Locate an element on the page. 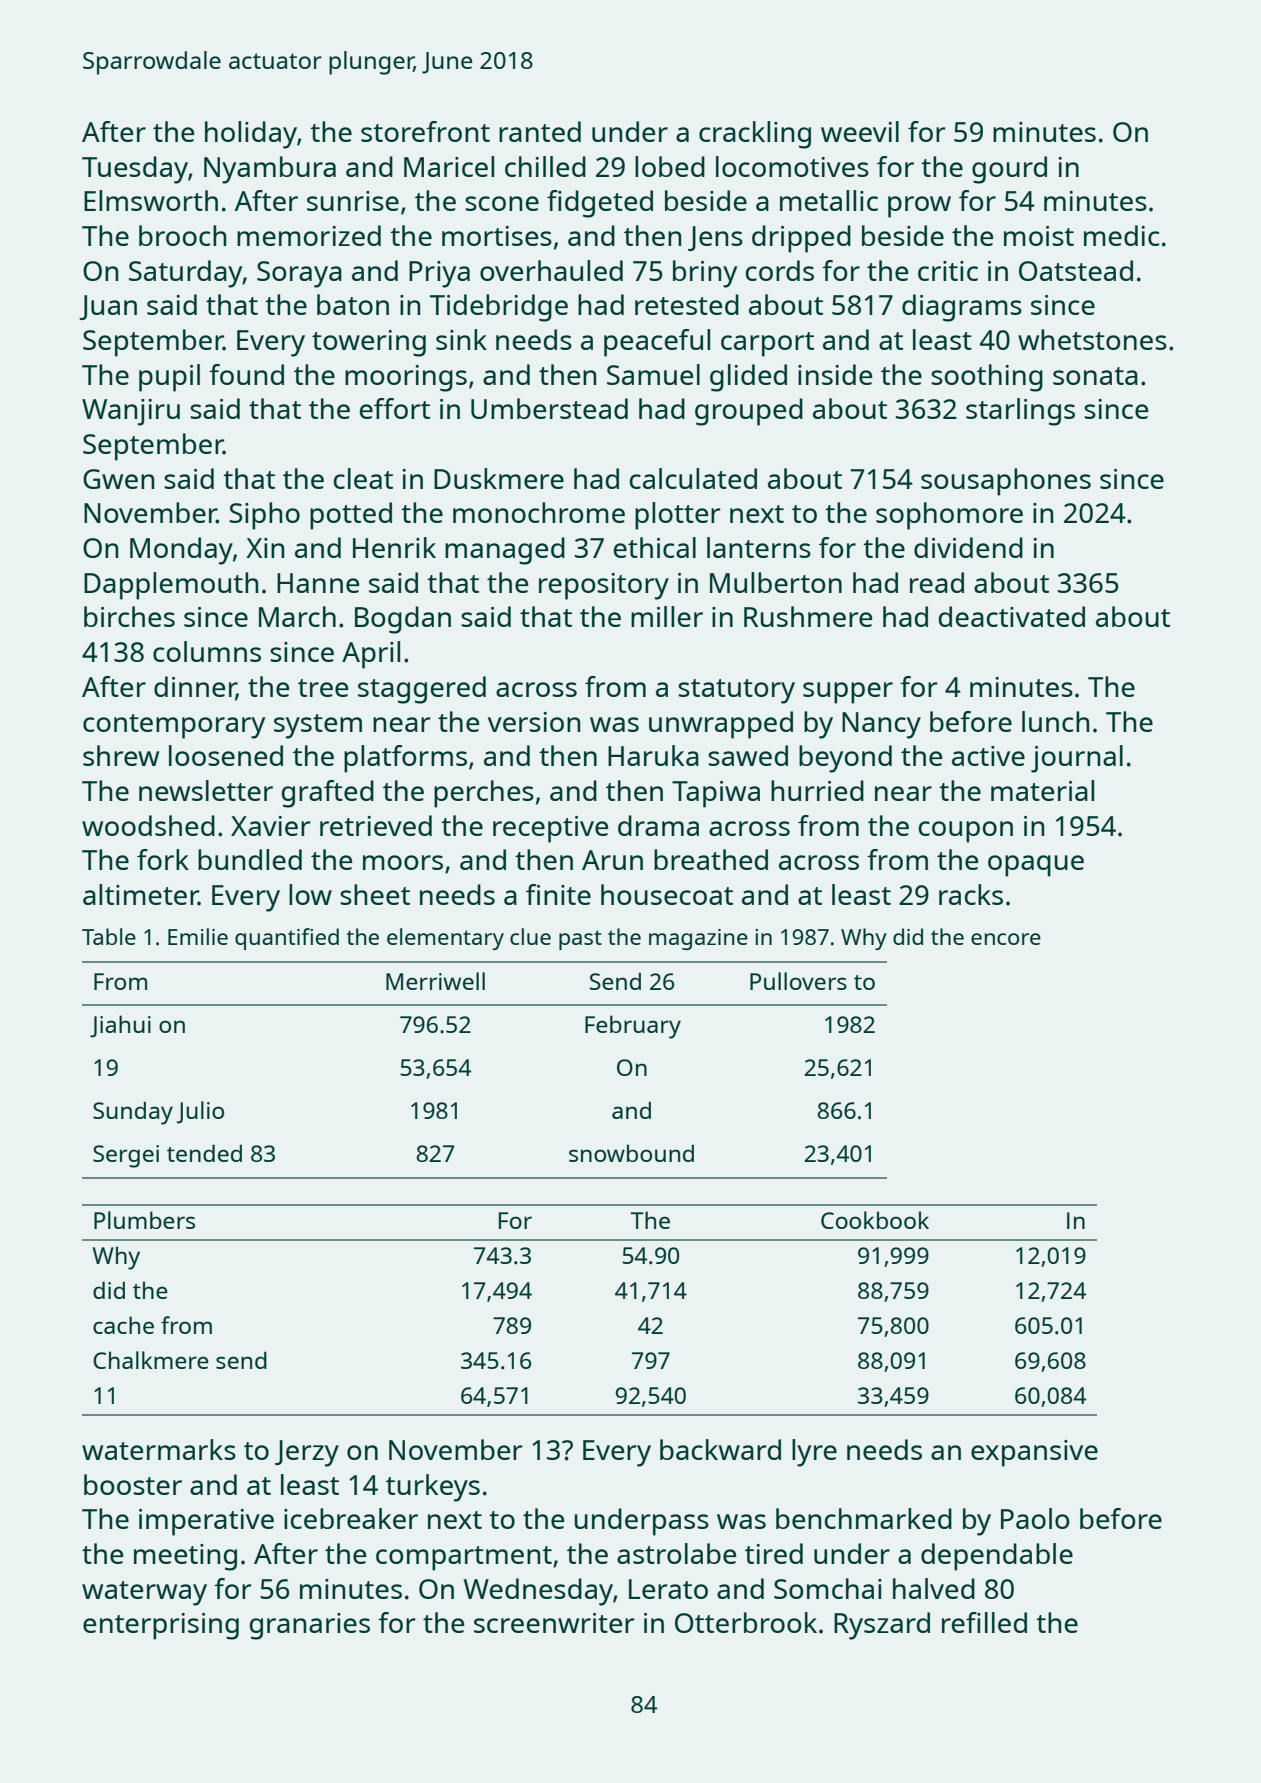 The image size is (1261, 1783). breathed is located at coordinates (711, 859).
